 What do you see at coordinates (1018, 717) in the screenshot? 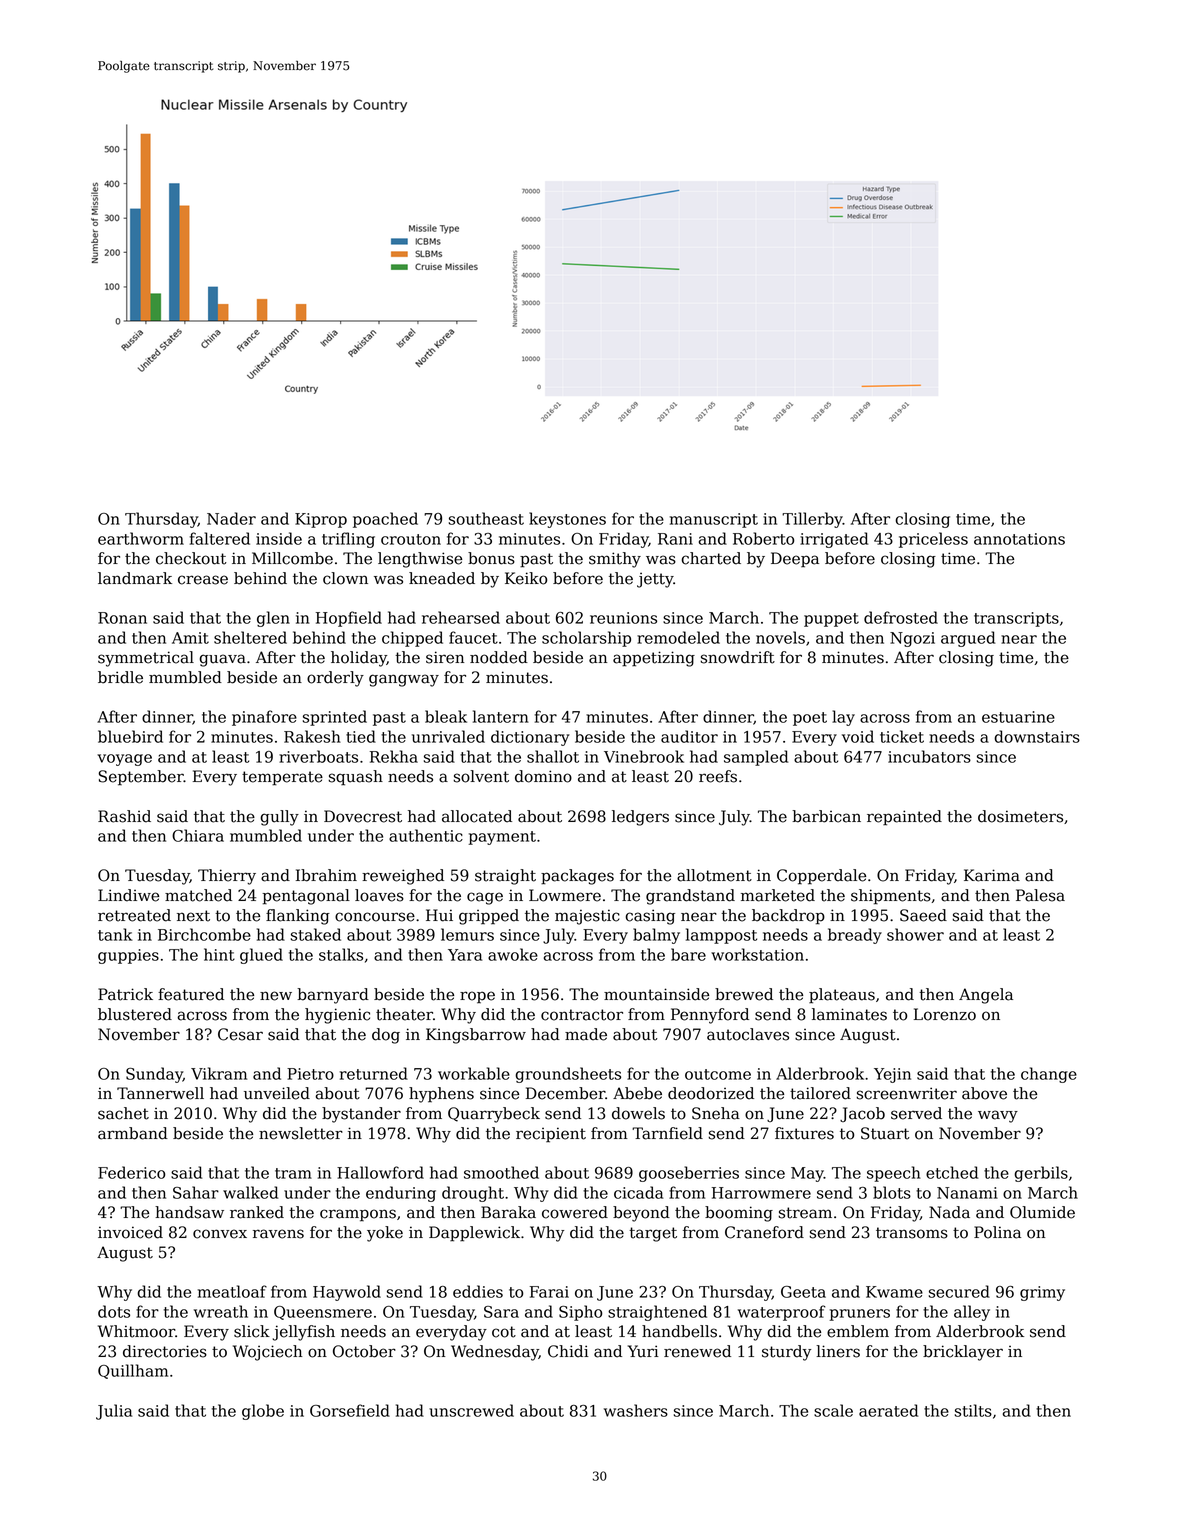
I see `estuarine` at bounding box center [1018, 717].
